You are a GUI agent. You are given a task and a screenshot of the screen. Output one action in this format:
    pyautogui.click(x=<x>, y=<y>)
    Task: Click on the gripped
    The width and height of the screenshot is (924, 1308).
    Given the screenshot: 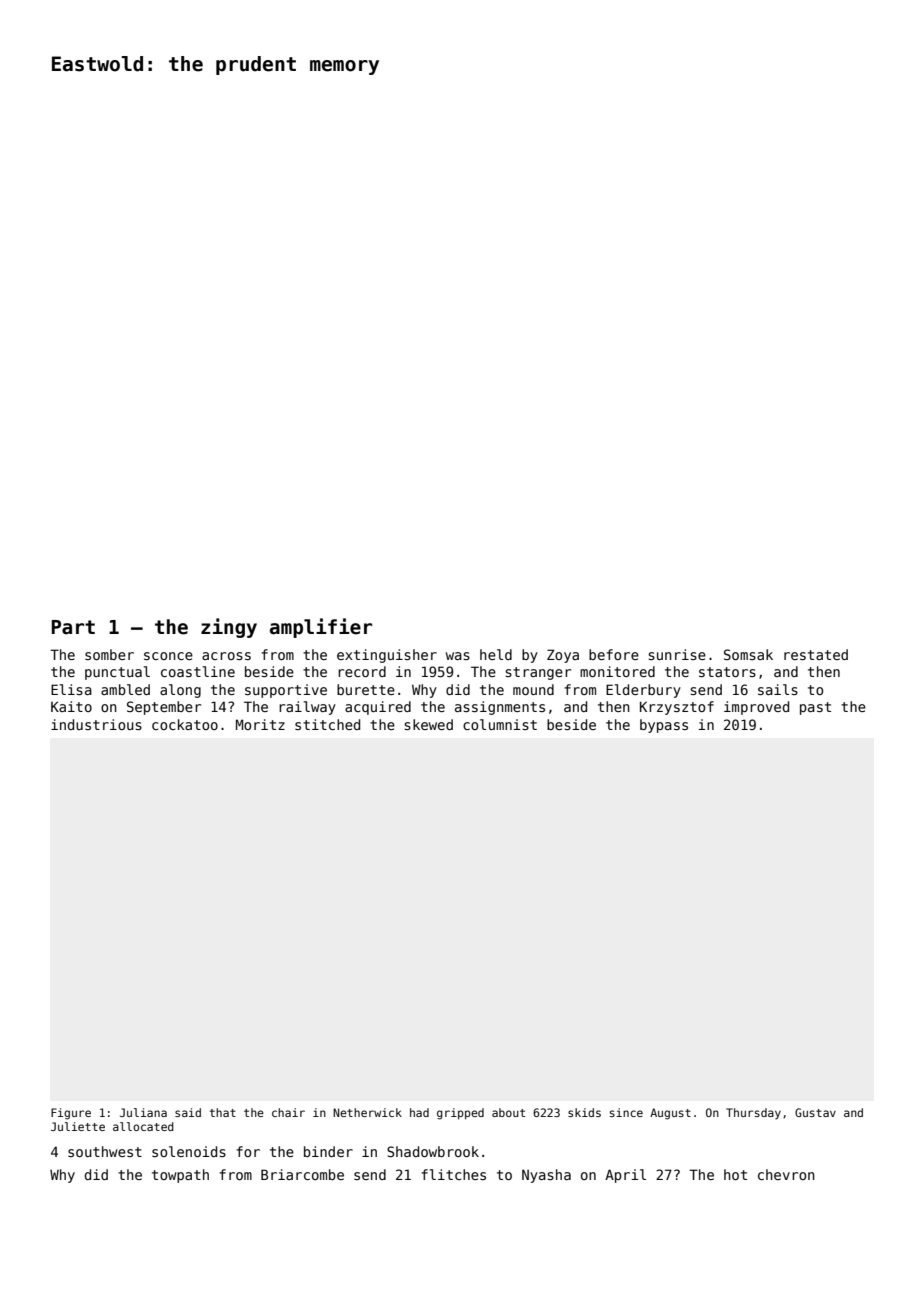 What is the action you would take?
    pyautogui.click(x=460, y=1114)
